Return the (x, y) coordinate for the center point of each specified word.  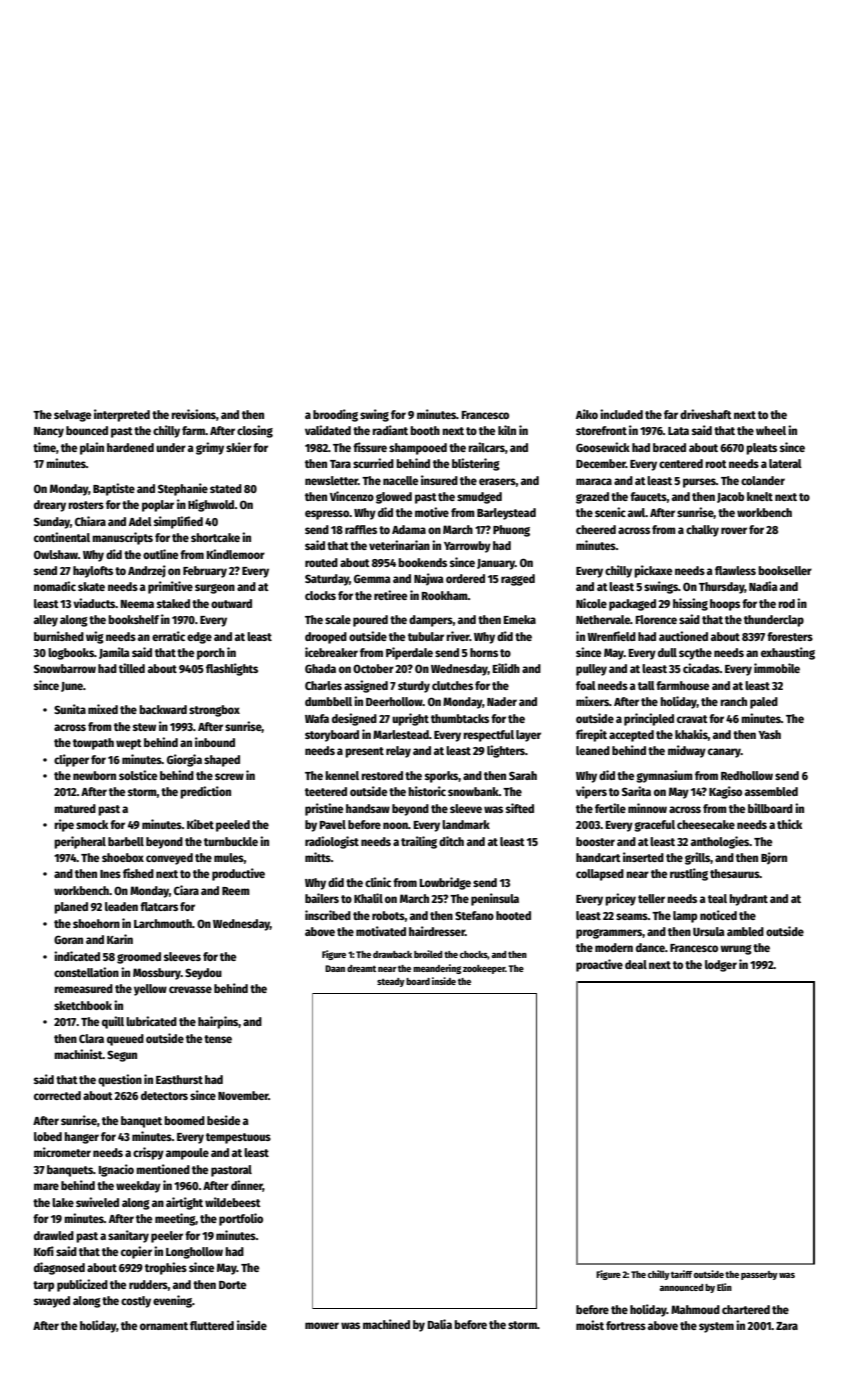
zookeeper (484, 969)
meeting (175, 1219)
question (120, 1080)
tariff (681, 1274)
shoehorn (96, 923)
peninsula (495, 899)
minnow (647, 808)
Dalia (440, 1324)
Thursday (722, 588)
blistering (476, 464)
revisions (193, 414)
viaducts (94, 603)
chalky (702, 531)
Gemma (372, 578)
